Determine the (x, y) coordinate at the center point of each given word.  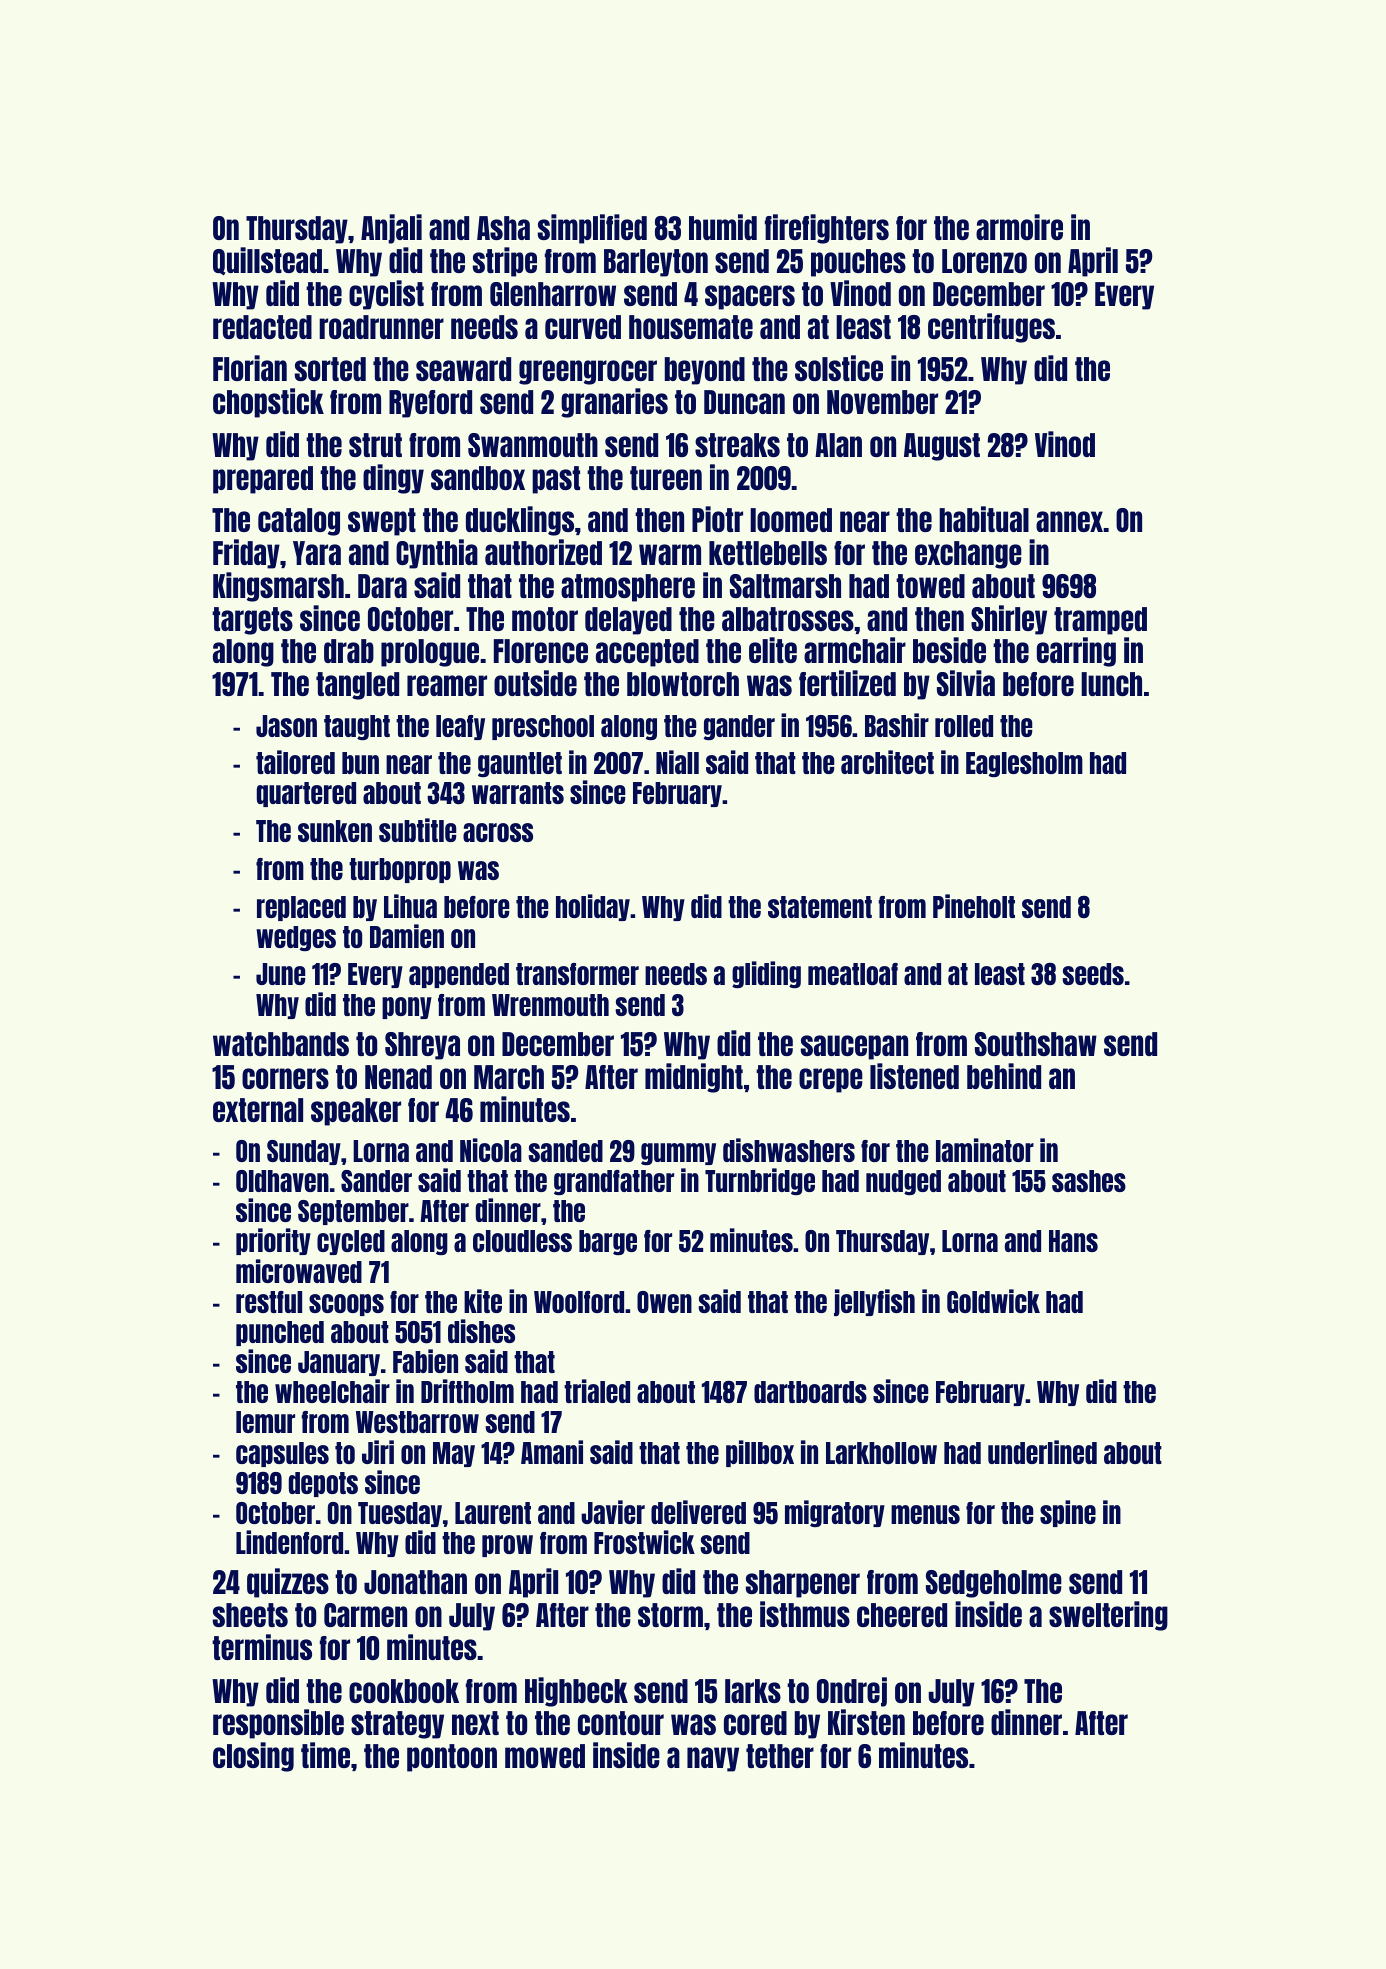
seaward (463, 369)
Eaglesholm (1024, 764)
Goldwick (993, 1301)
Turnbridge (760, 1181)
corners (285, 1078)
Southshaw (1036, 1044)
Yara (317, 553)
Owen (664, 1302)
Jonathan (415, 1582)
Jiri (378, 1452)
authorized (543, 552)
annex (1069, 521)
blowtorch (683, 684)
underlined (1042, 1452)
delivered (698, 1512)
